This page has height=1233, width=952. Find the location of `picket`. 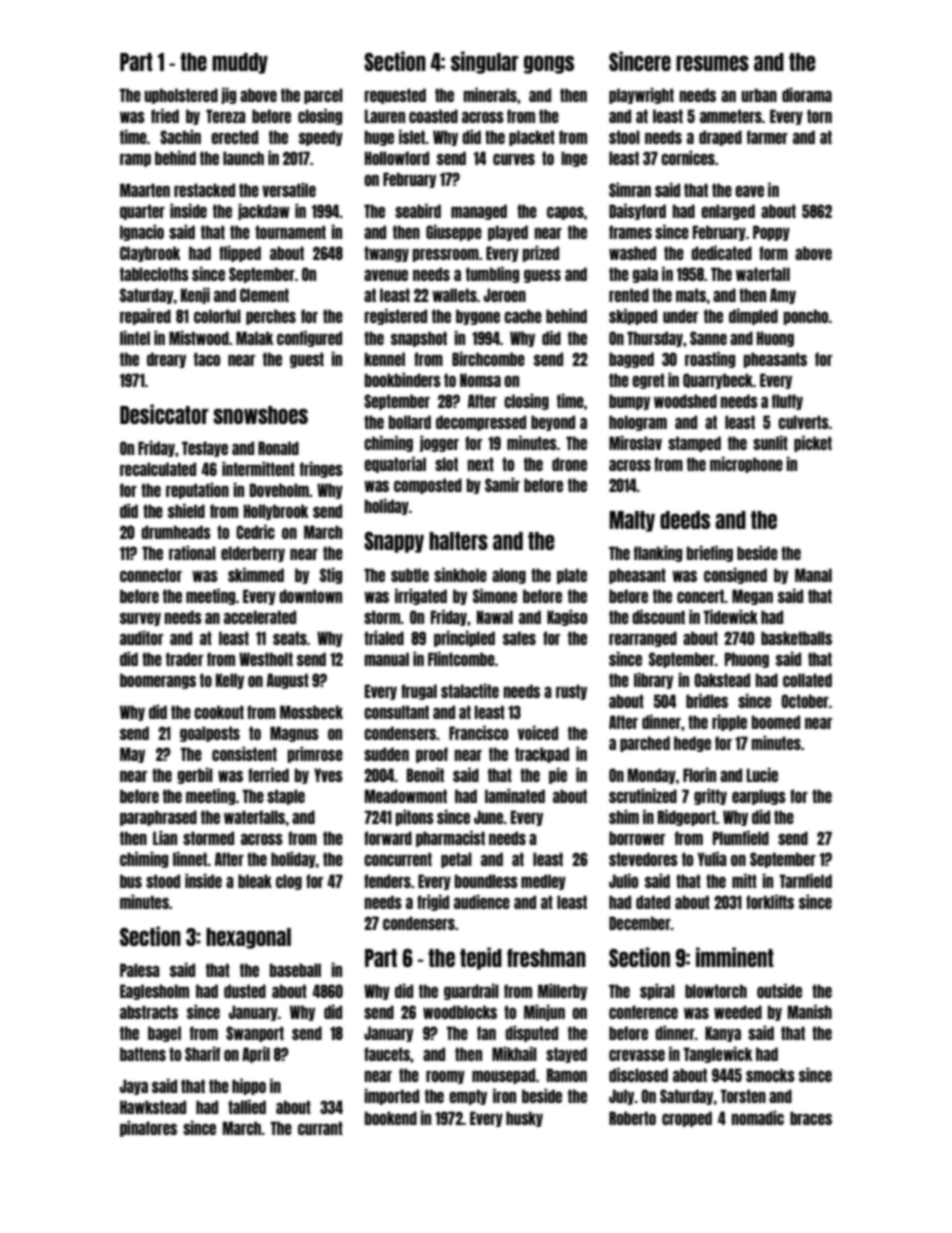

picket is located at coordinates (813, 443).
